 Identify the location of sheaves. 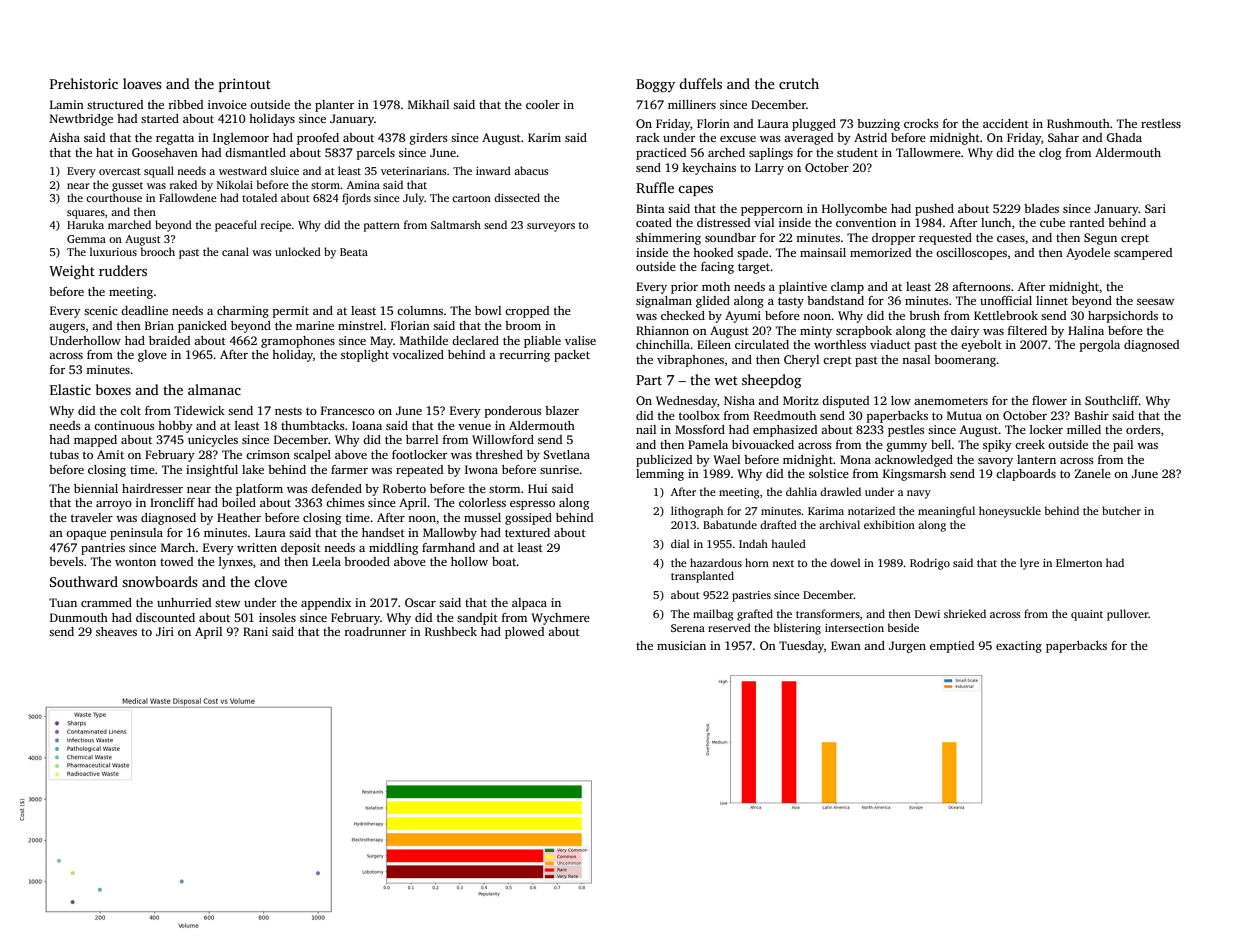
(116, 631).
